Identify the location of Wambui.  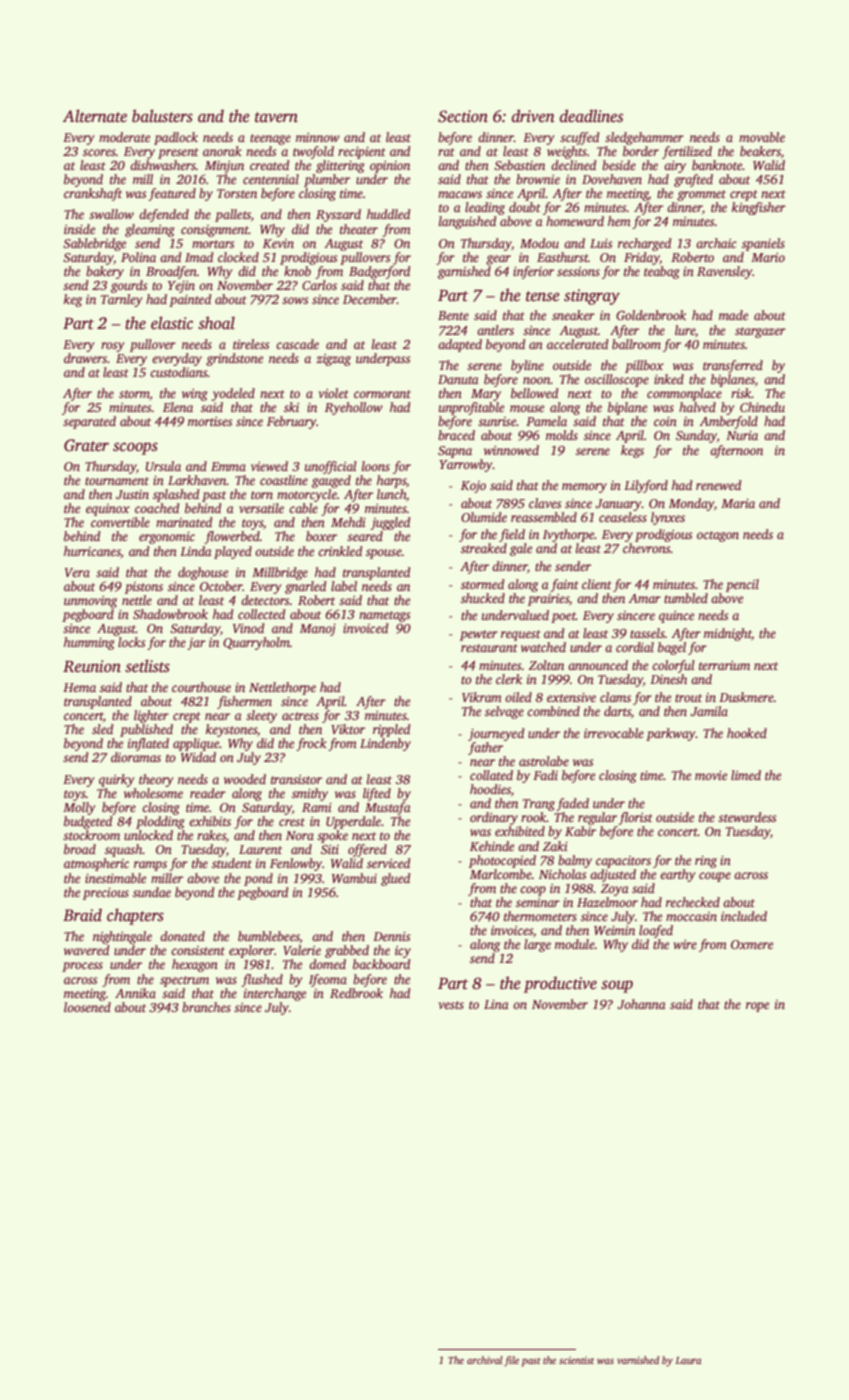
(354, 878).
